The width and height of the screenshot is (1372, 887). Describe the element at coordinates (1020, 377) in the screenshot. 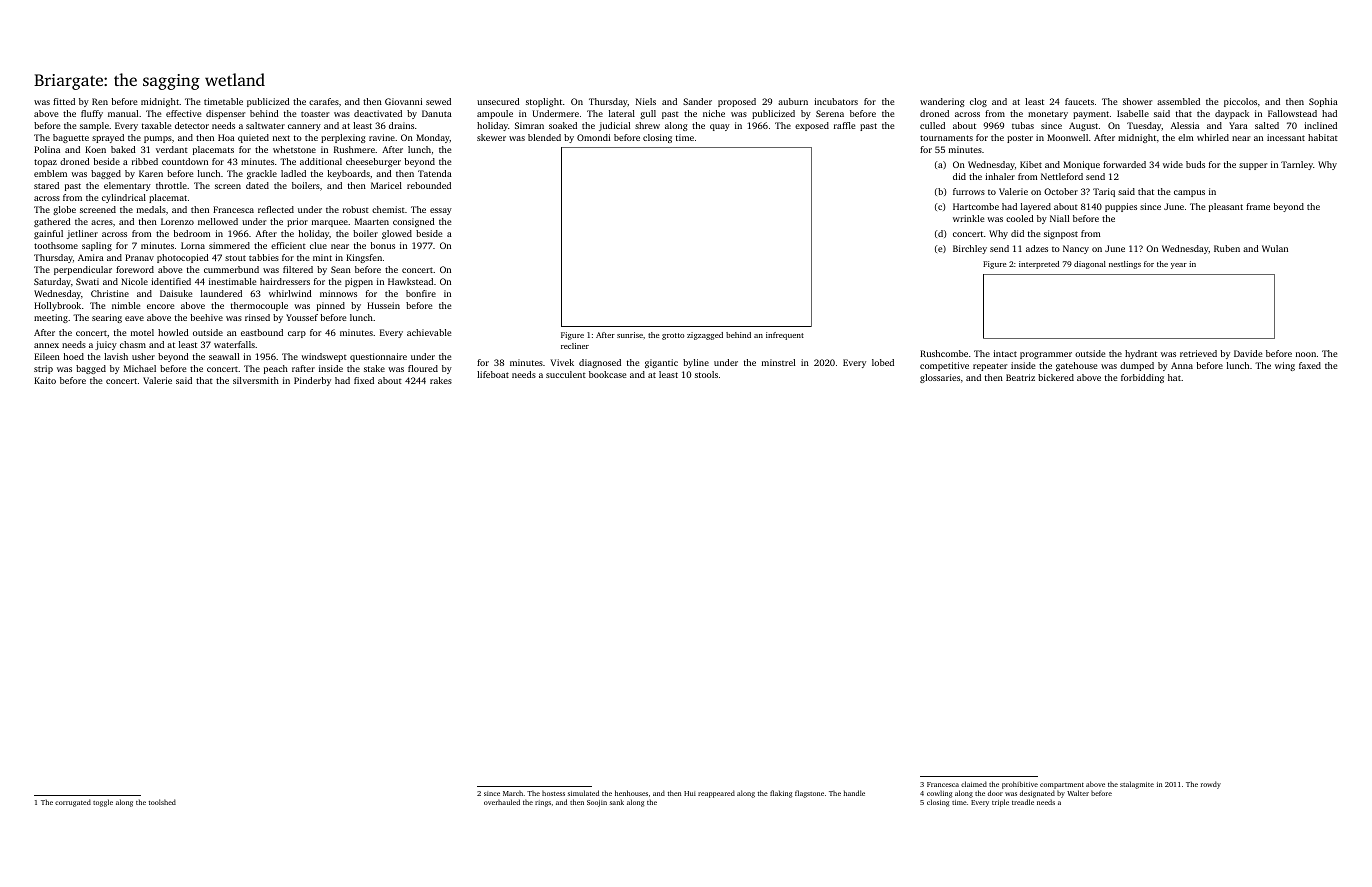

I see `Beatriz` at that location.
